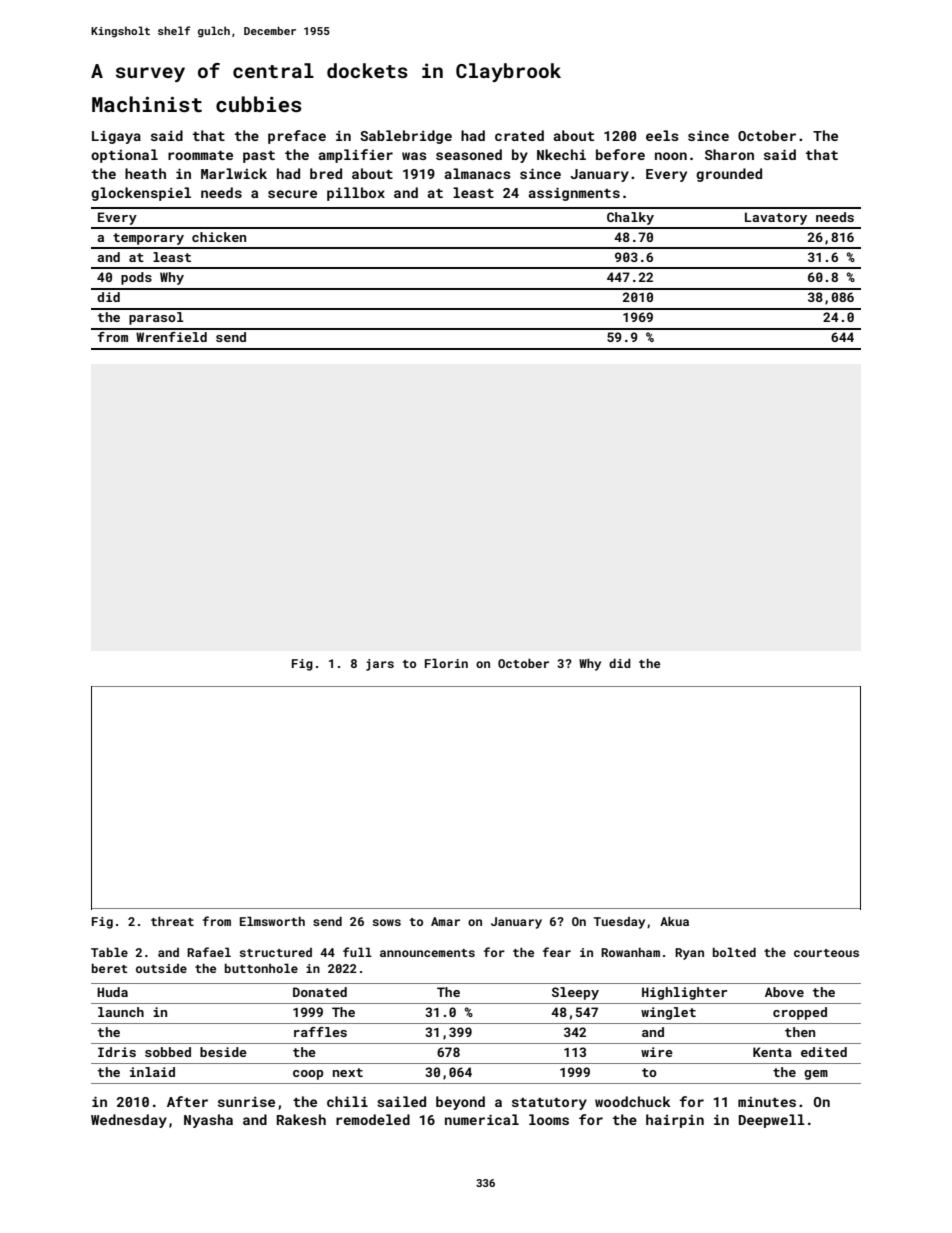 This image has height=1233, width=952. I want to click on threat, so click(172, 921).
